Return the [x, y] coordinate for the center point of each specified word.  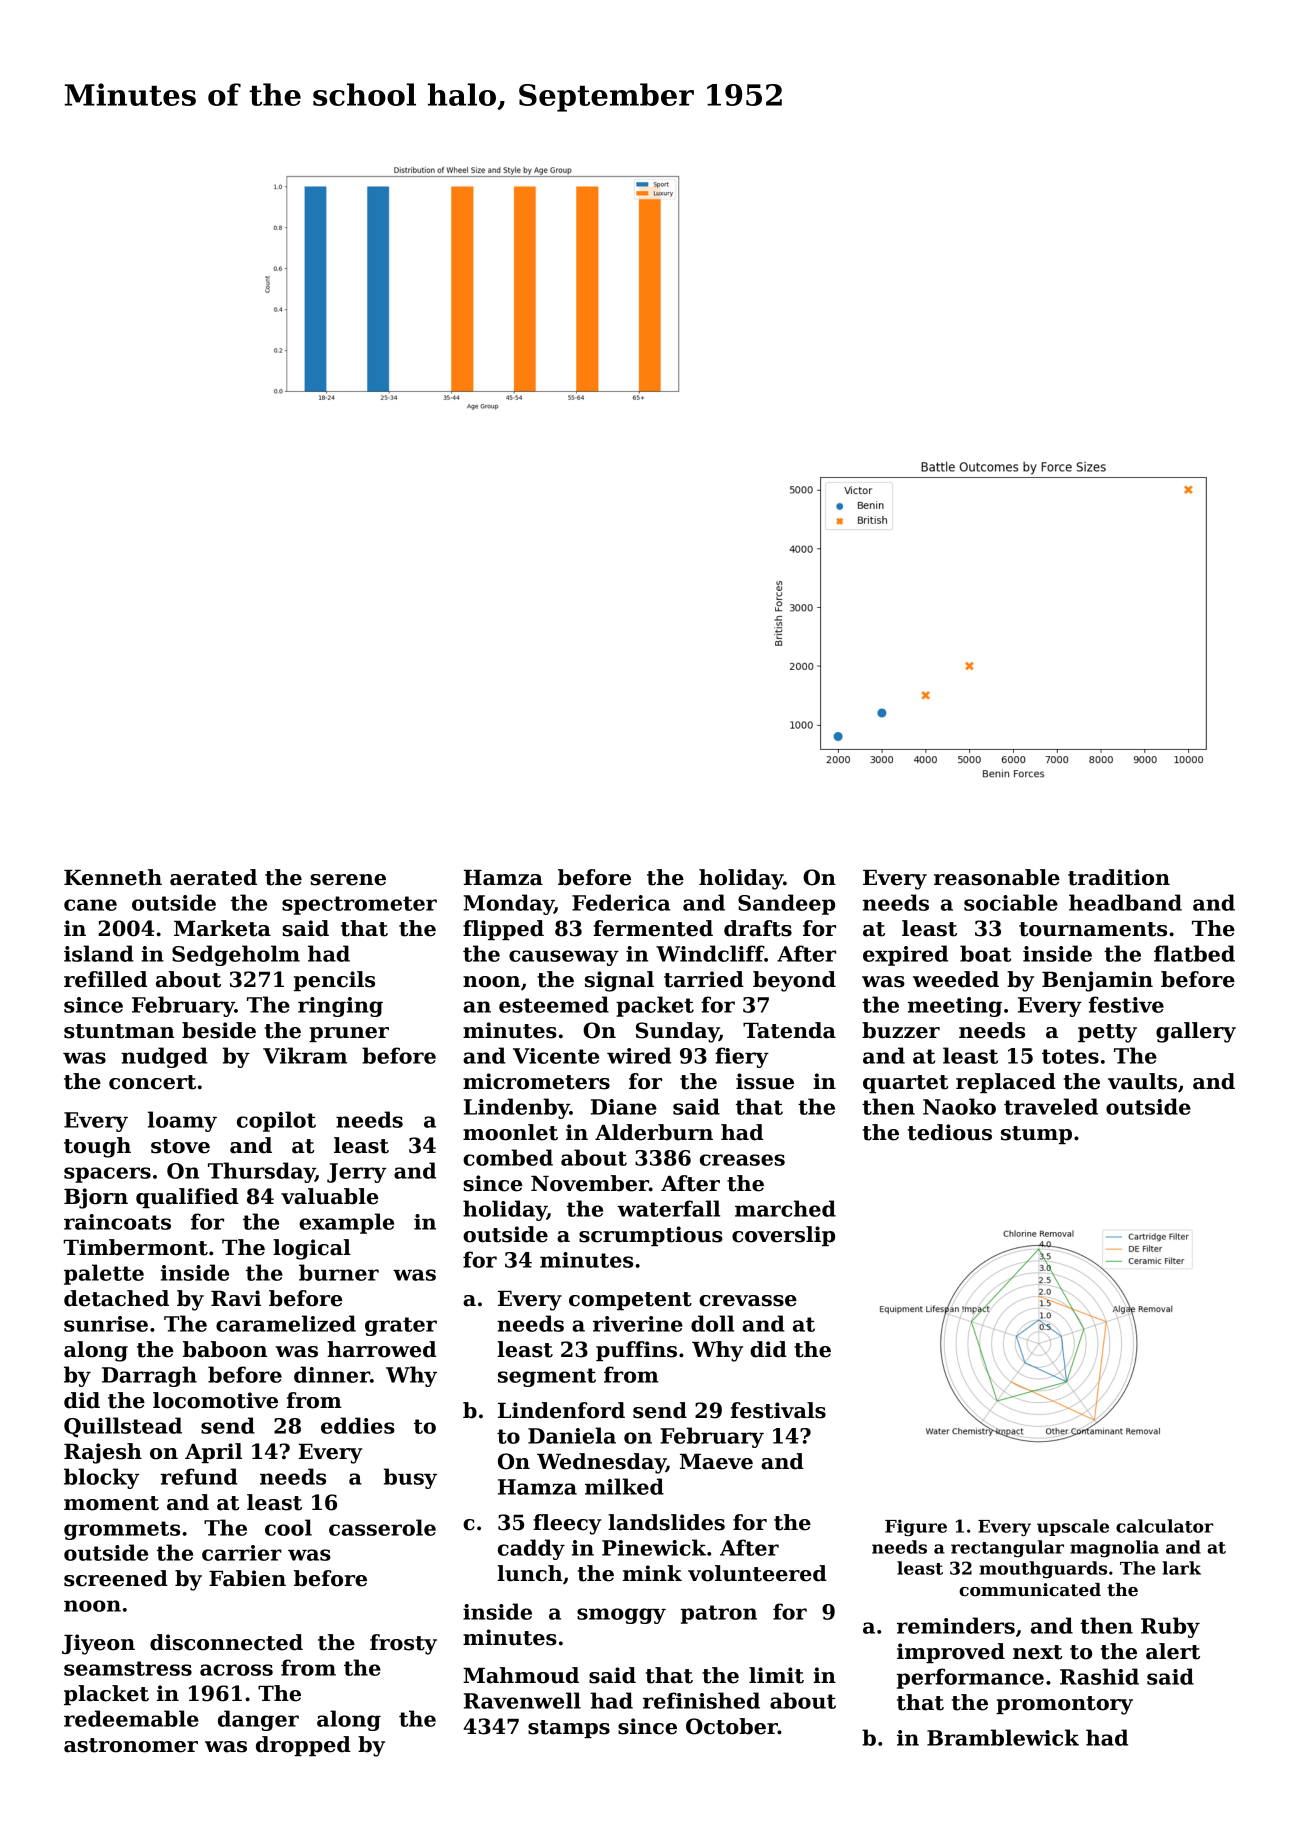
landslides [666, 1522]
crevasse [748, 1301]
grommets [122, 1530]
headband [1125, 902]
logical [312, 1249]
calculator [1165, 1526]
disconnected [226, 1642]
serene [348, 880]
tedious [950, 1132]
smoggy [621, 1616]
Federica [621, 902]
